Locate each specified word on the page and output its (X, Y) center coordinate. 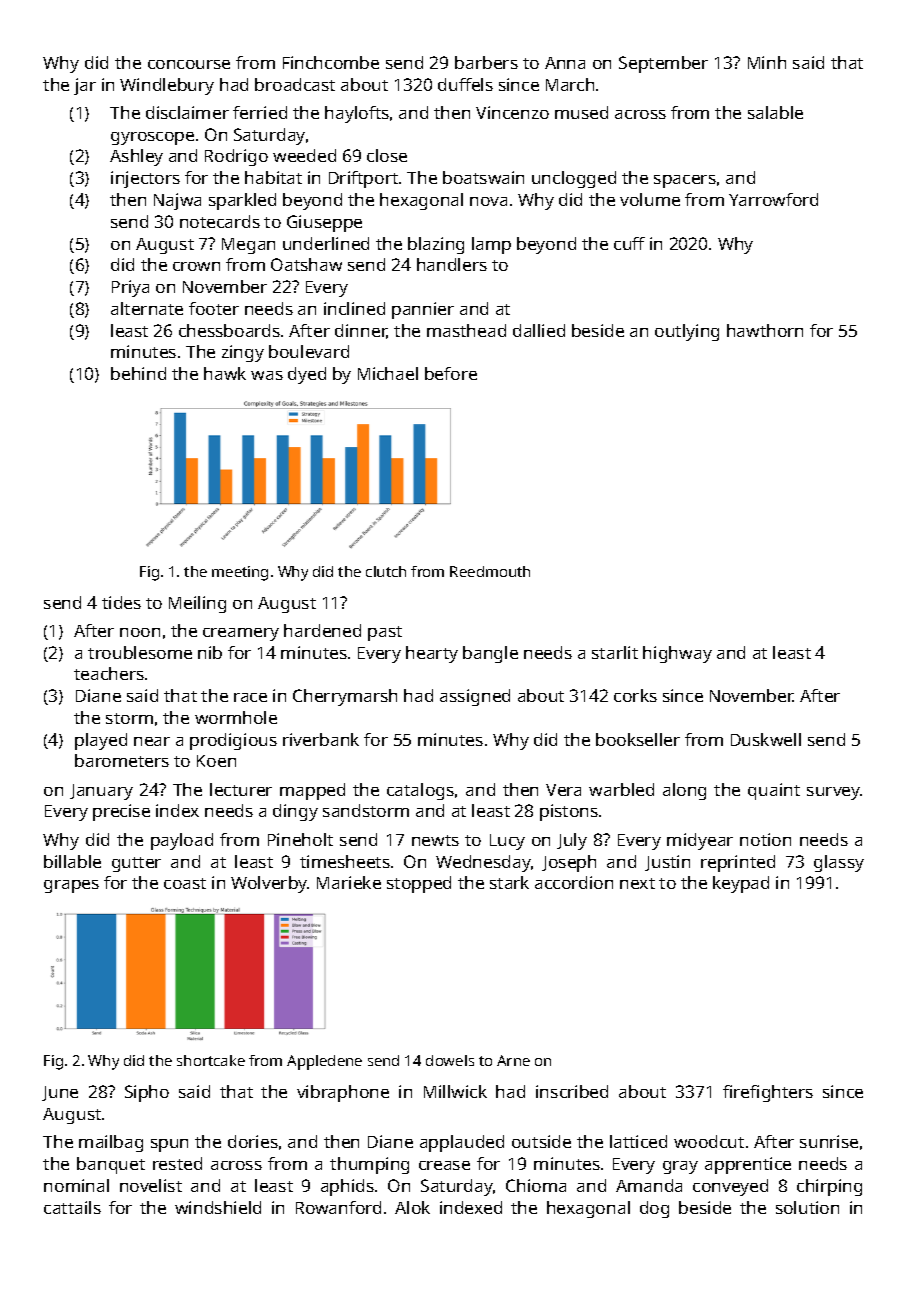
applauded (462, 1143)
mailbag (111, 1143)
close (387, 155)
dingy (295, 812)
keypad (741, 884)
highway (677, 654)
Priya (130, 288)
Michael (388, 373)
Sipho (147, 1093)
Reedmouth (490, 571)
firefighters (768, 1093)
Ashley (136, 157)
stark (509, 882)
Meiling (197, 604)
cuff (629, 243)
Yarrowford (773, 199)
